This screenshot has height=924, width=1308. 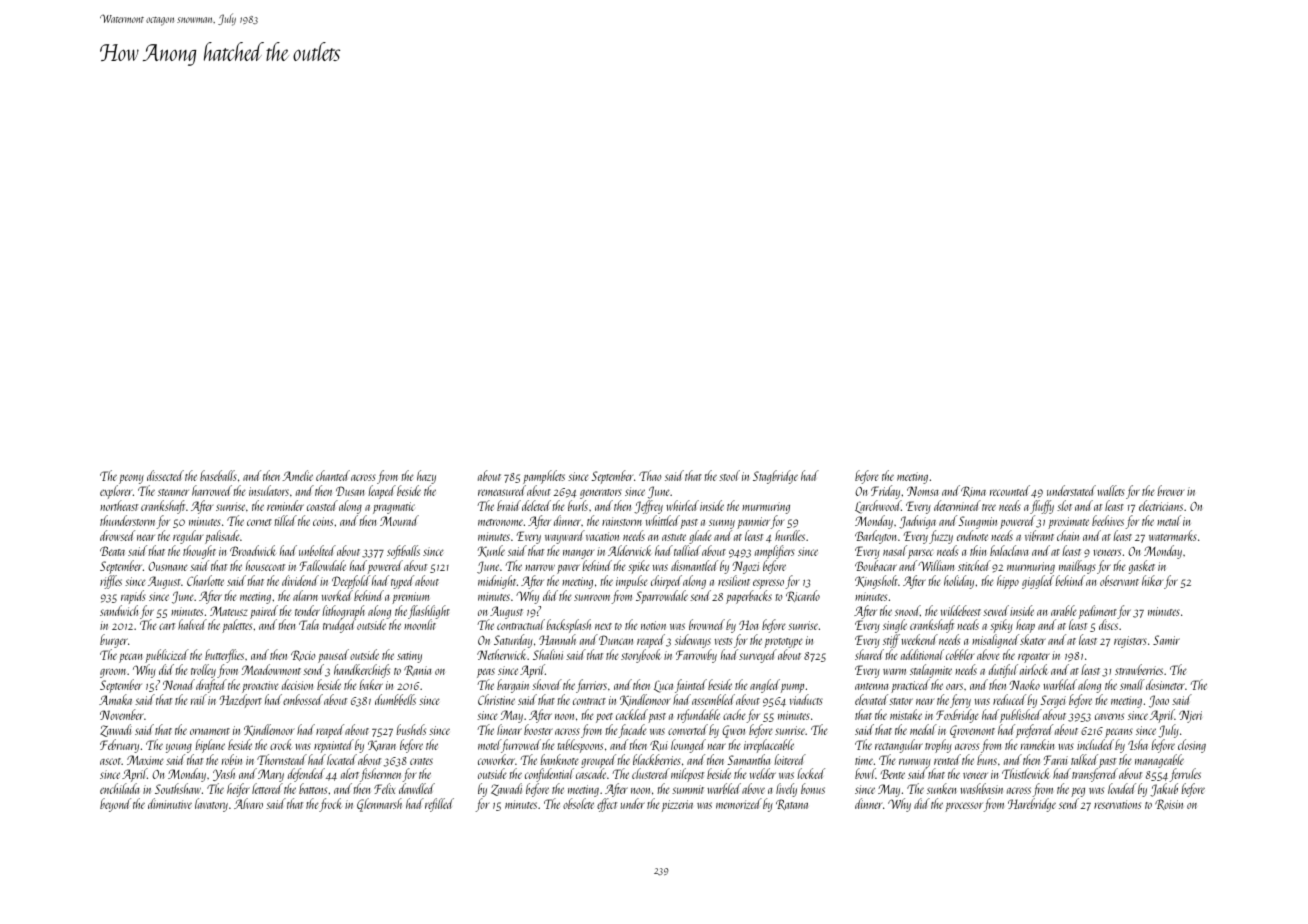 What do you see at coordinates (663, 520) in the screenshot?
I see `whittled` at bounding box center [663, 520].
